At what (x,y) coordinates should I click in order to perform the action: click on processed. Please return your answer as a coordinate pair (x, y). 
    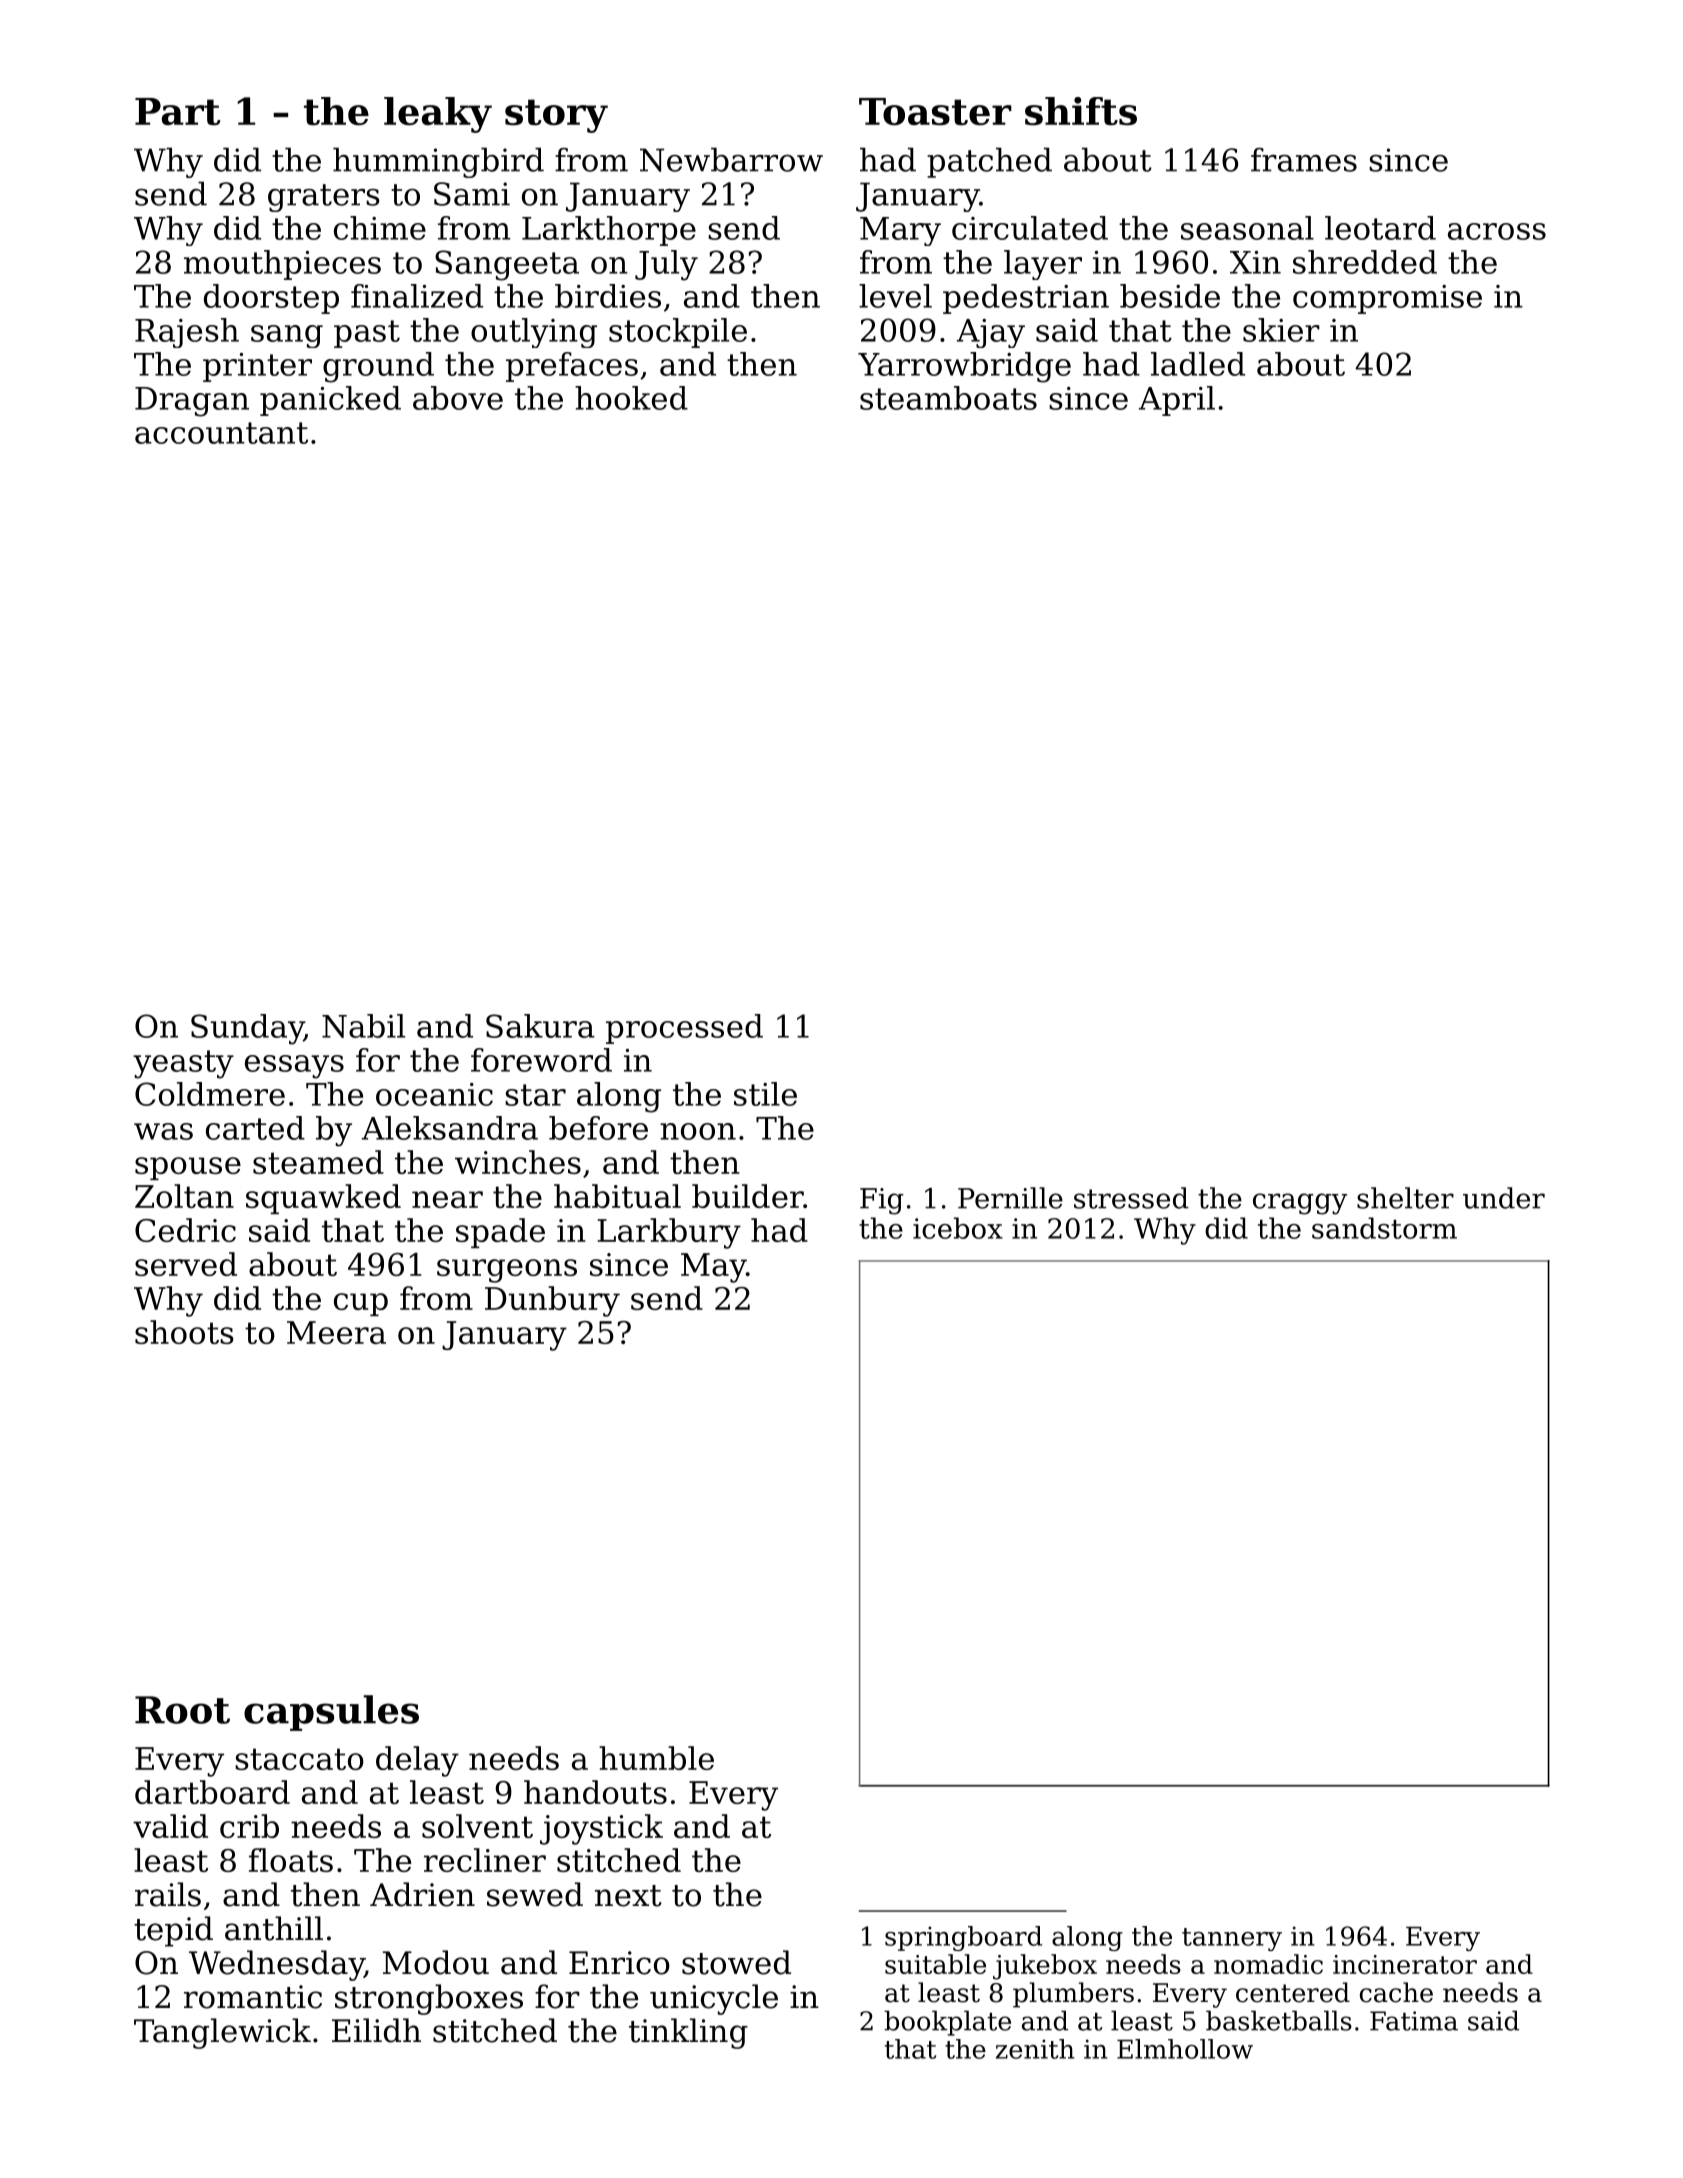
    Looking at the image, I should click on (684, 1029).
